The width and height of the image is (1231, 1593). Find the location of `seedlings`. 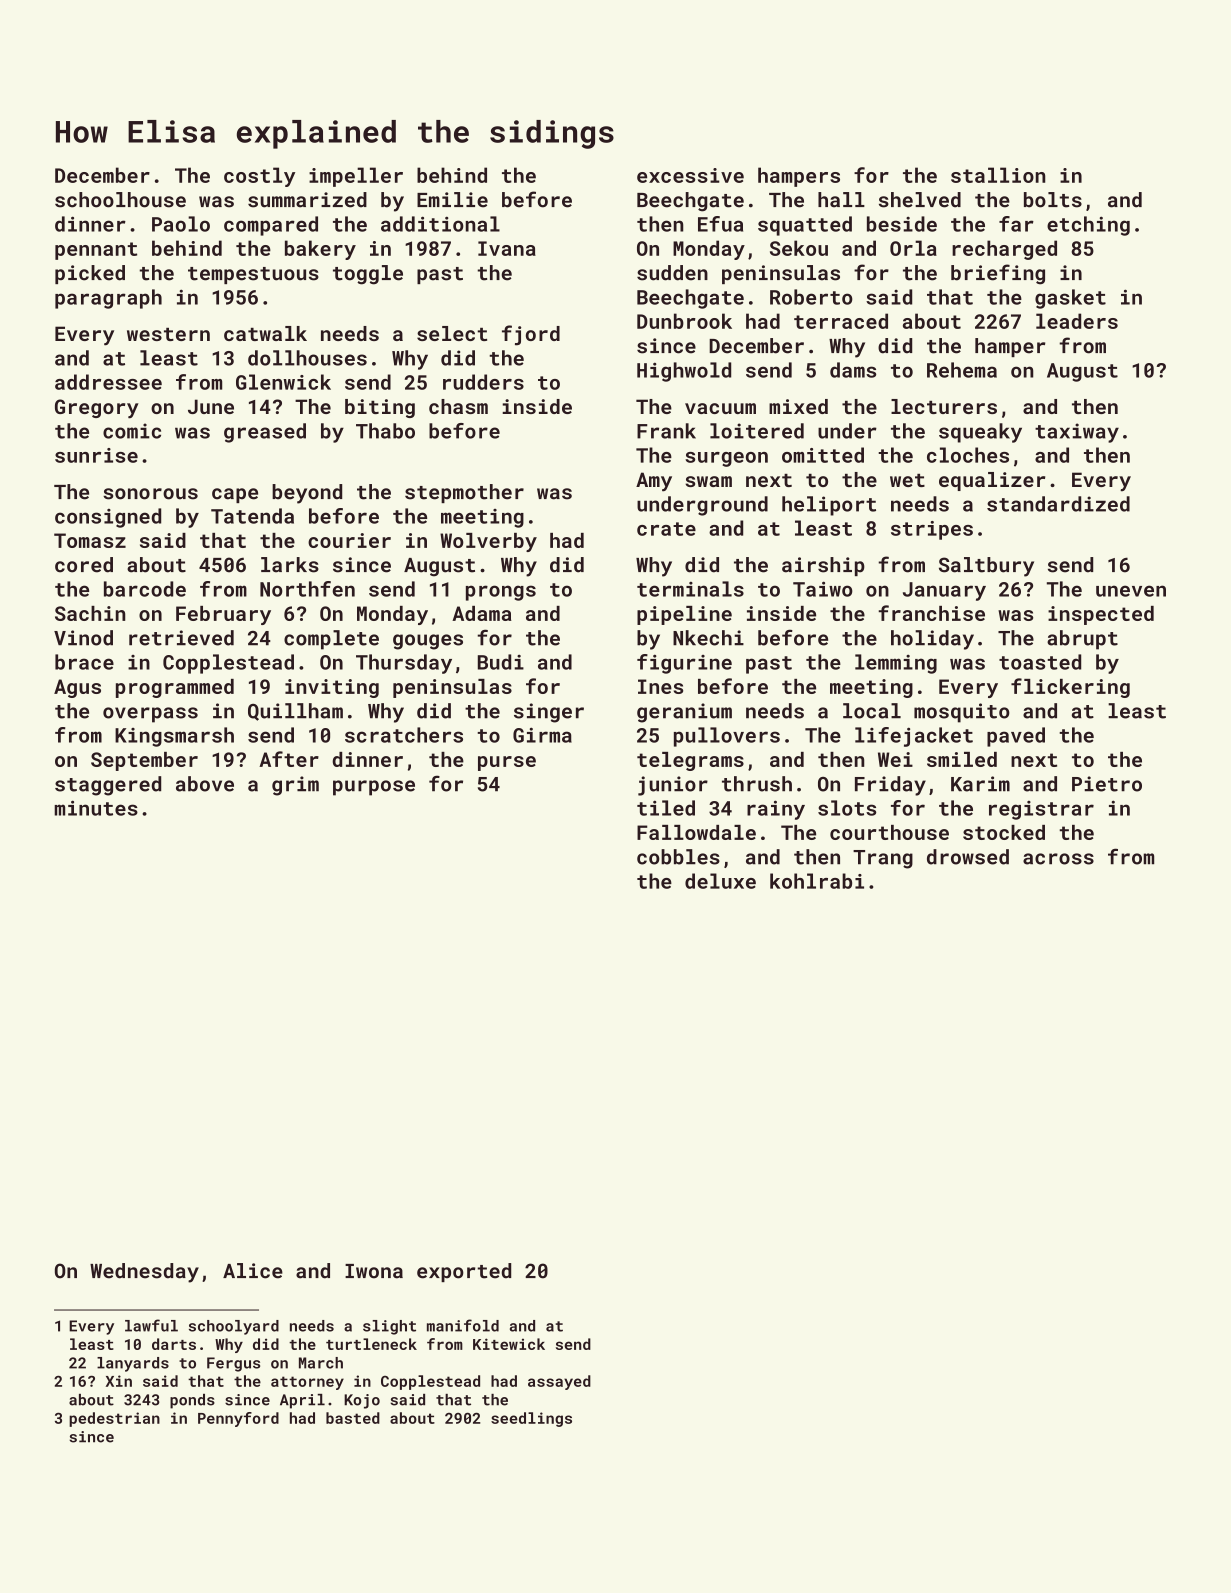

seedlings is located at coordinates (531, 1419).
